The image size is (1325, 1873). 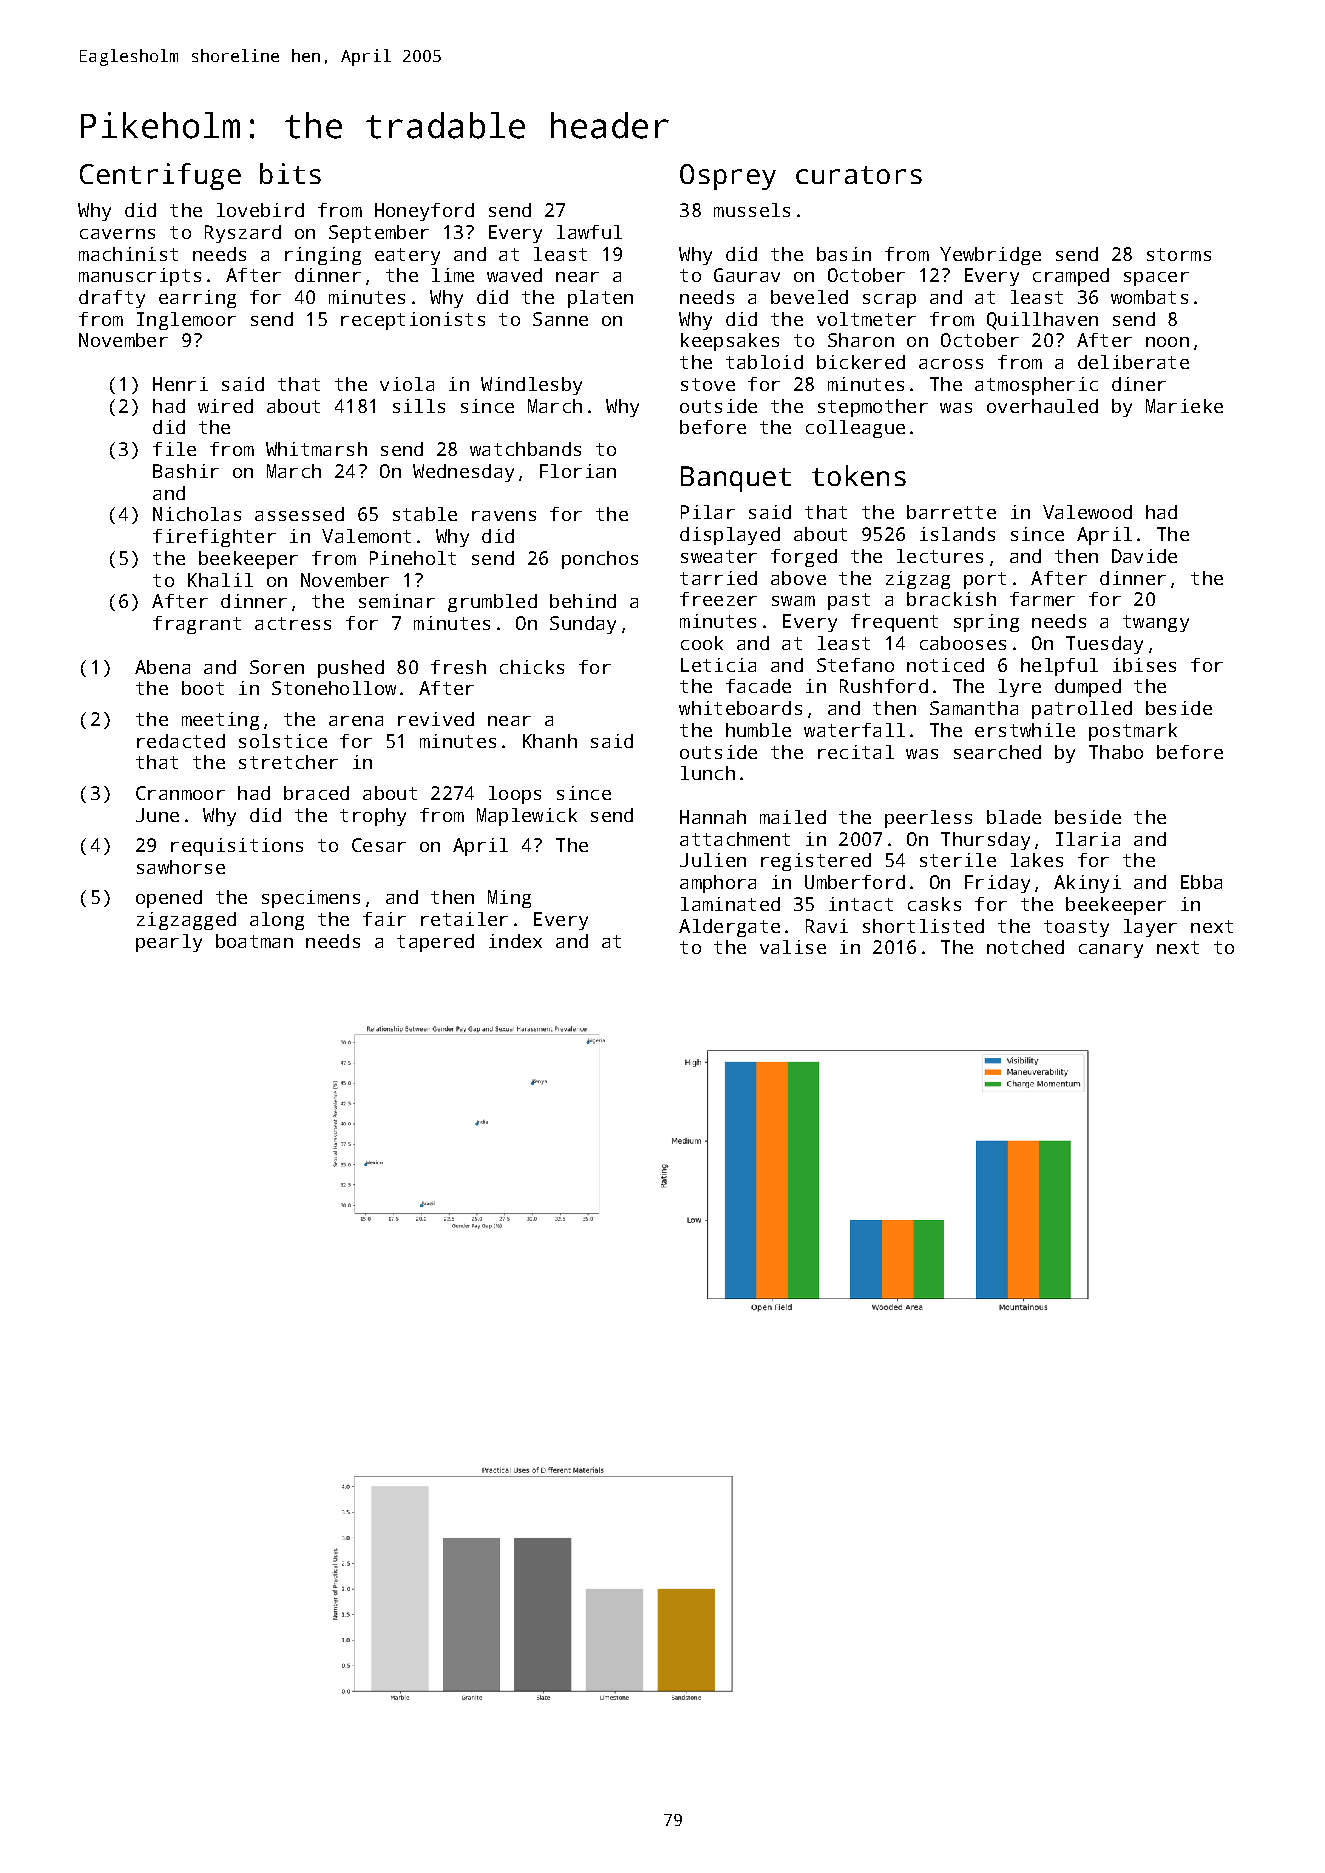 What do you see at coordinates (1111, 951) in the page?
I see `canary` at bounding box center [1111, 951].
